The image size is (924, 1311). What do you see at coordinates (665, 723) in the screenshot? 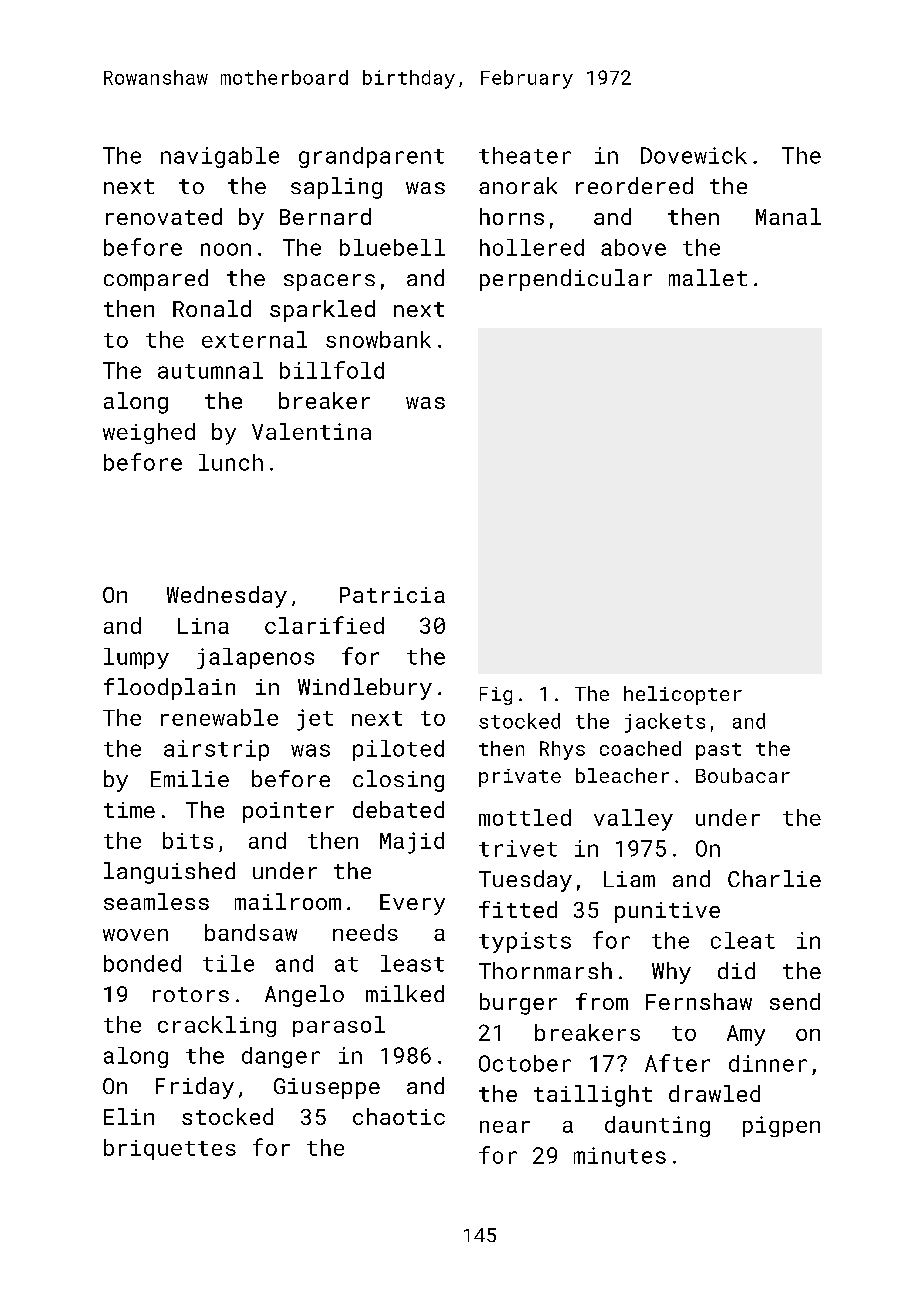
I see `jackets` at bounding box center [665, 723].
